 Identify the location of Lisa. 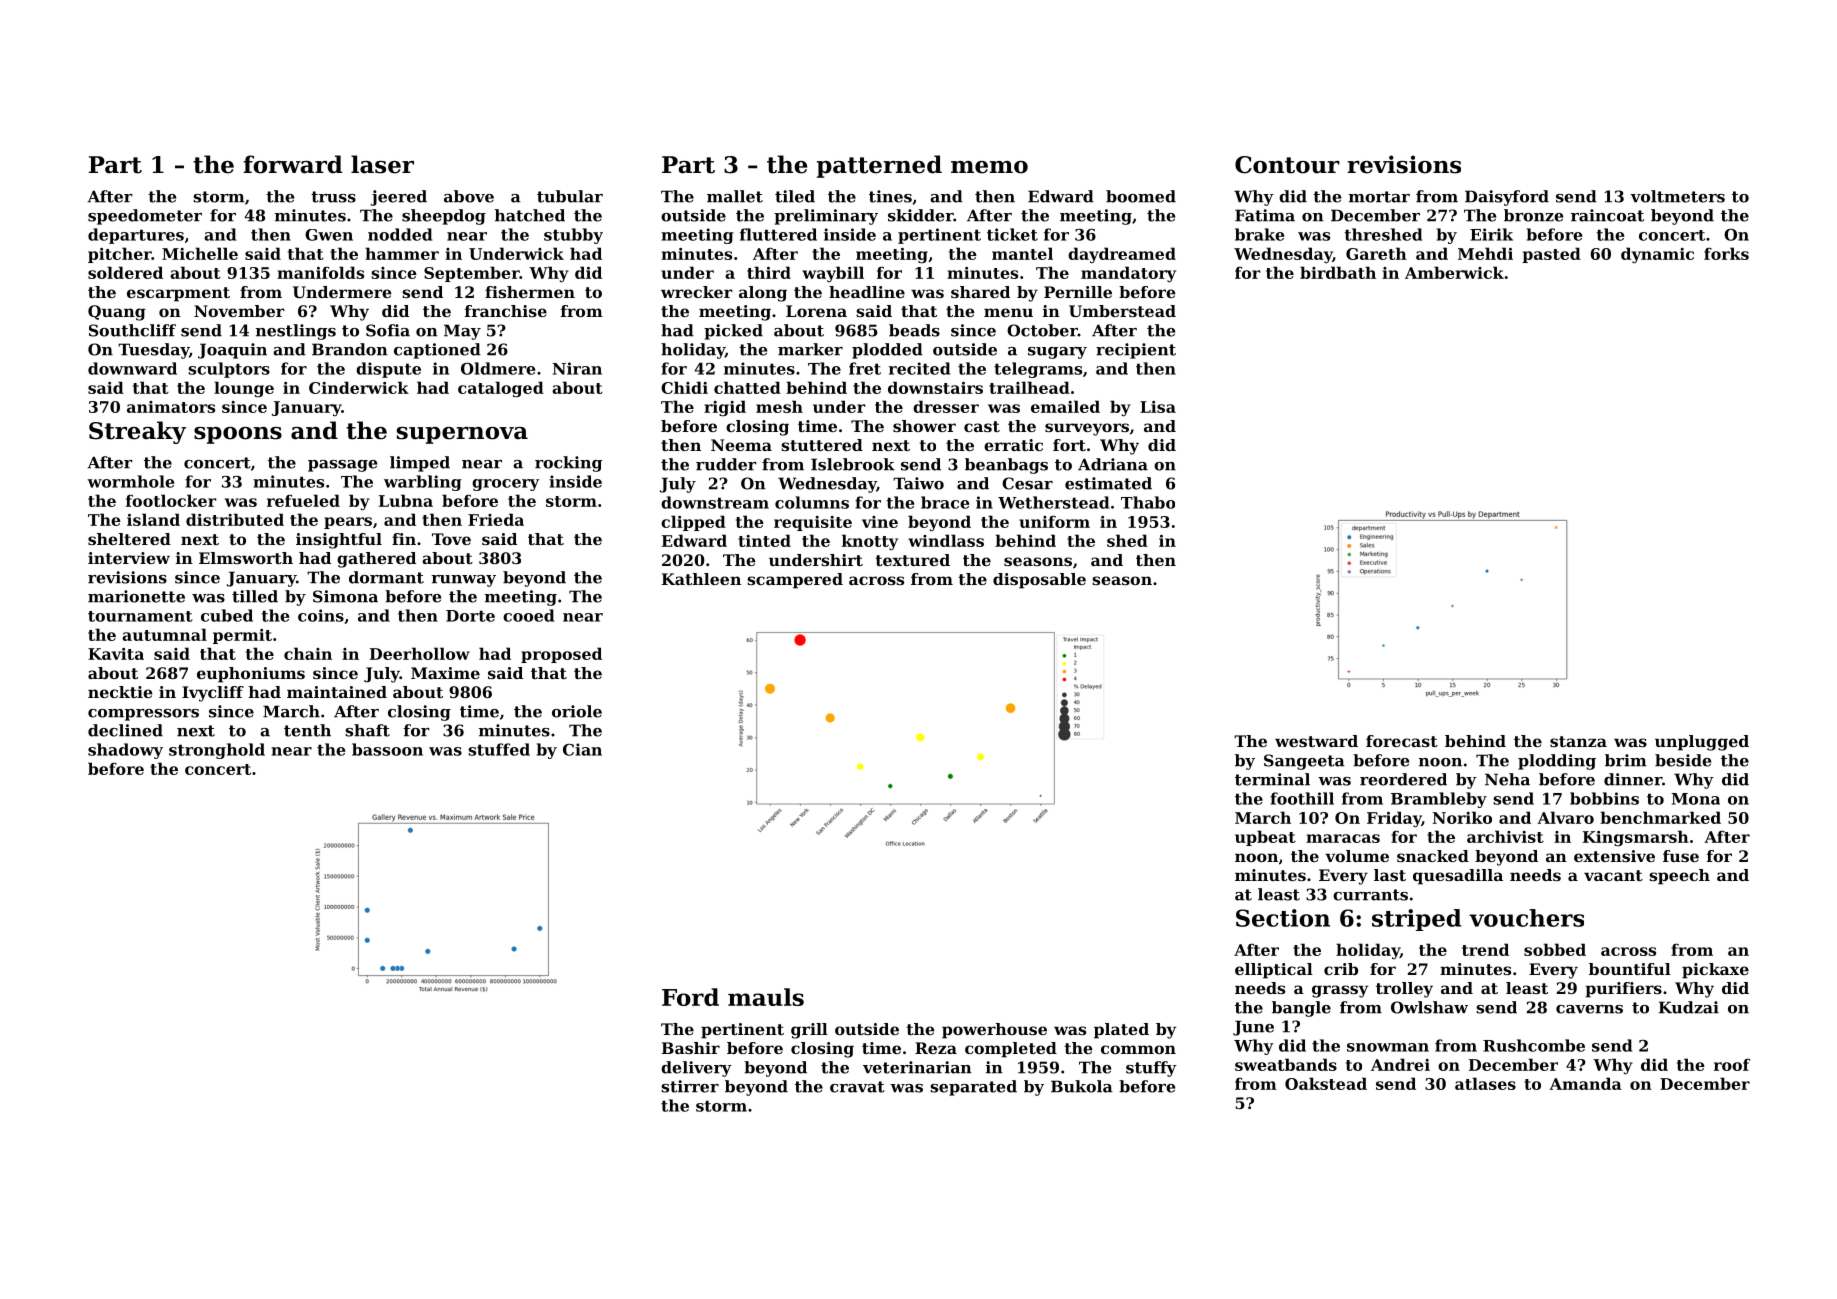
(1158, 407).
